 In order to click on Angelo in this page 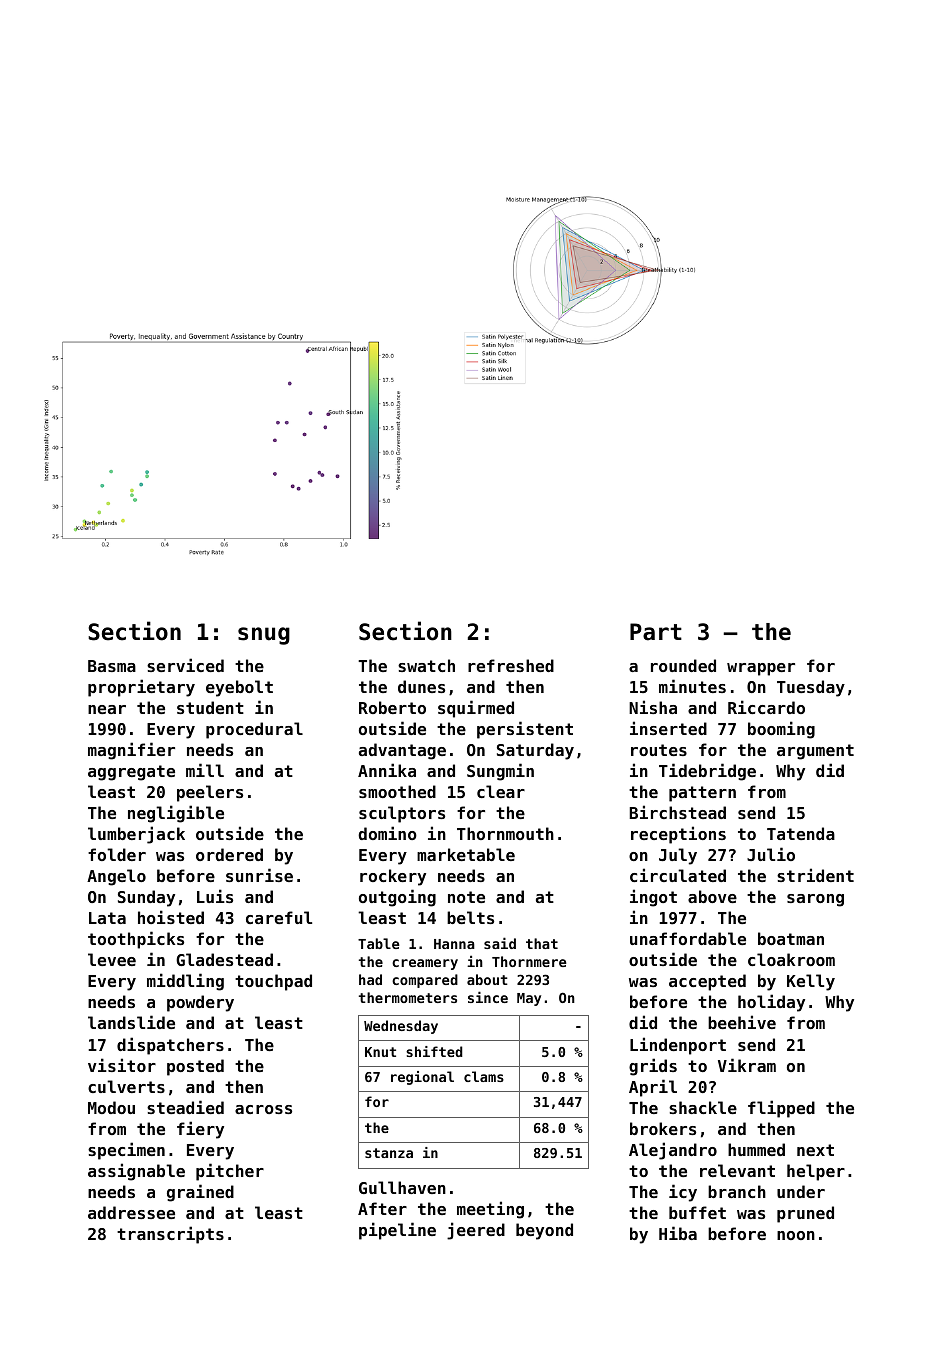, I will do `click(116, 877)`.
